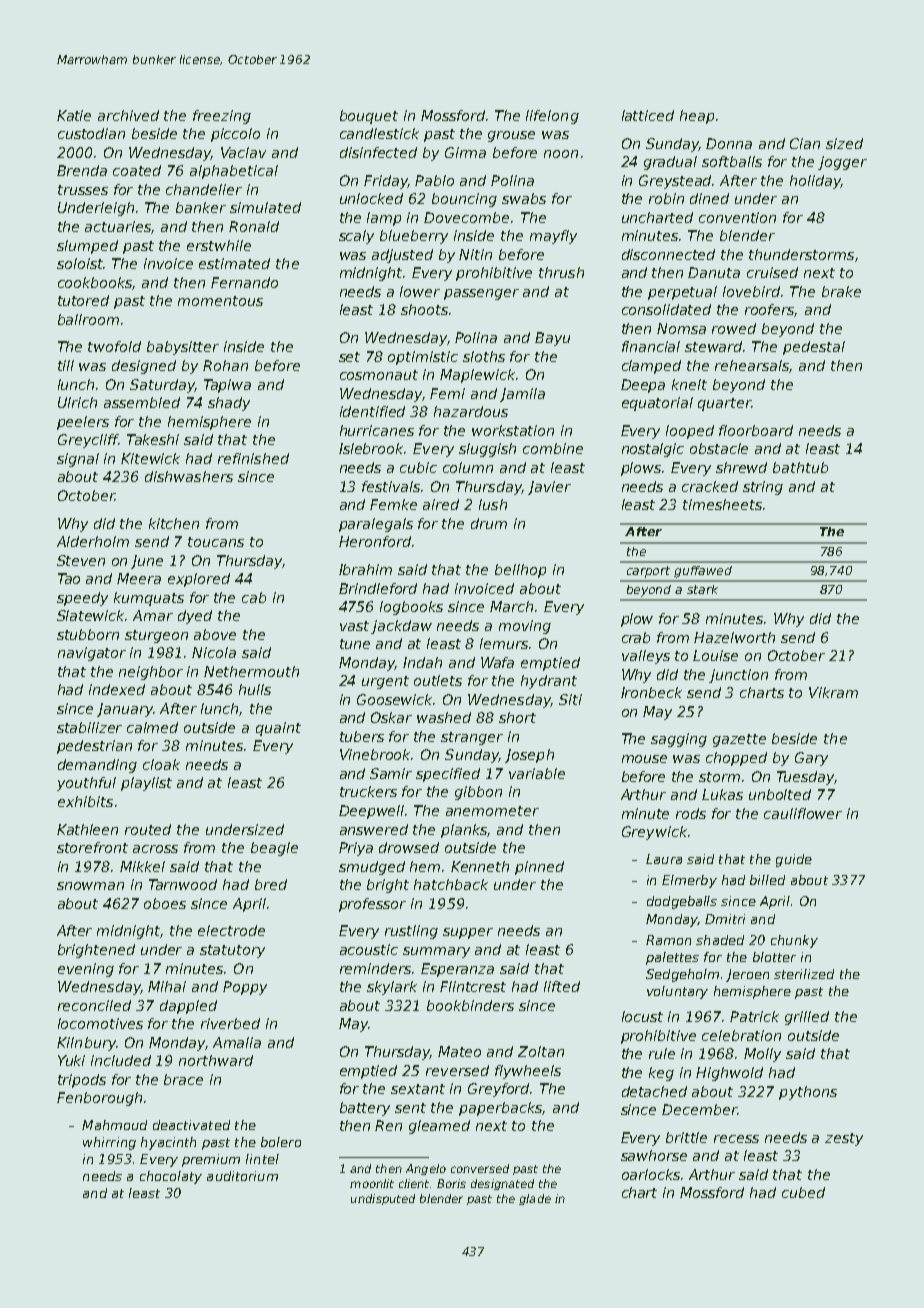 Image resolution: width=924 pixels, height=1308 pixels. What do you see at coordinates (402, 256) in the screenshot?
I see `adjusted` at bounding box center [402, 256].
